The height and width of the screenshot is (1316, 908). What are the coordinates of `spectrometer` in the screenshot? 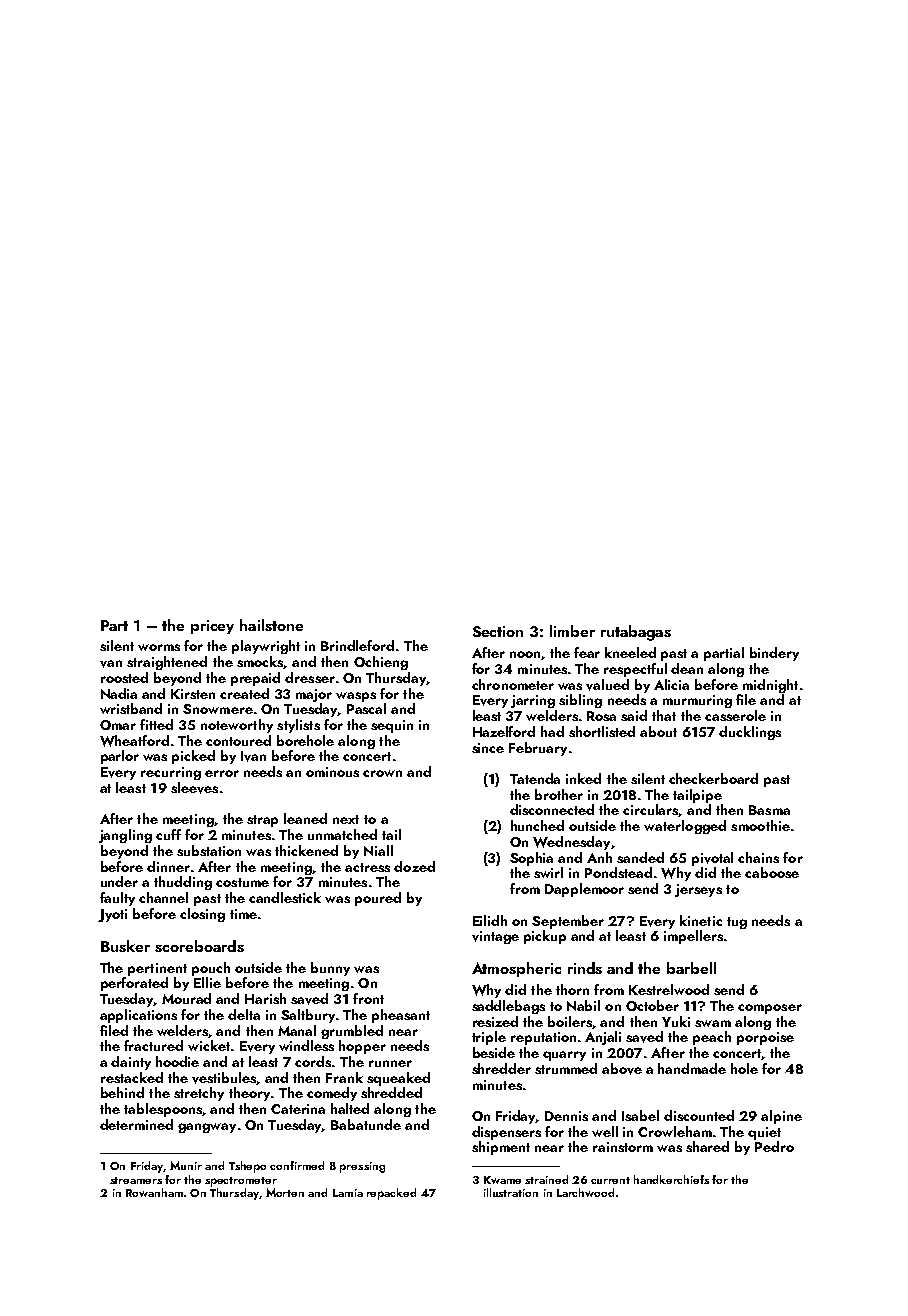 It's located at (241, 1182).
